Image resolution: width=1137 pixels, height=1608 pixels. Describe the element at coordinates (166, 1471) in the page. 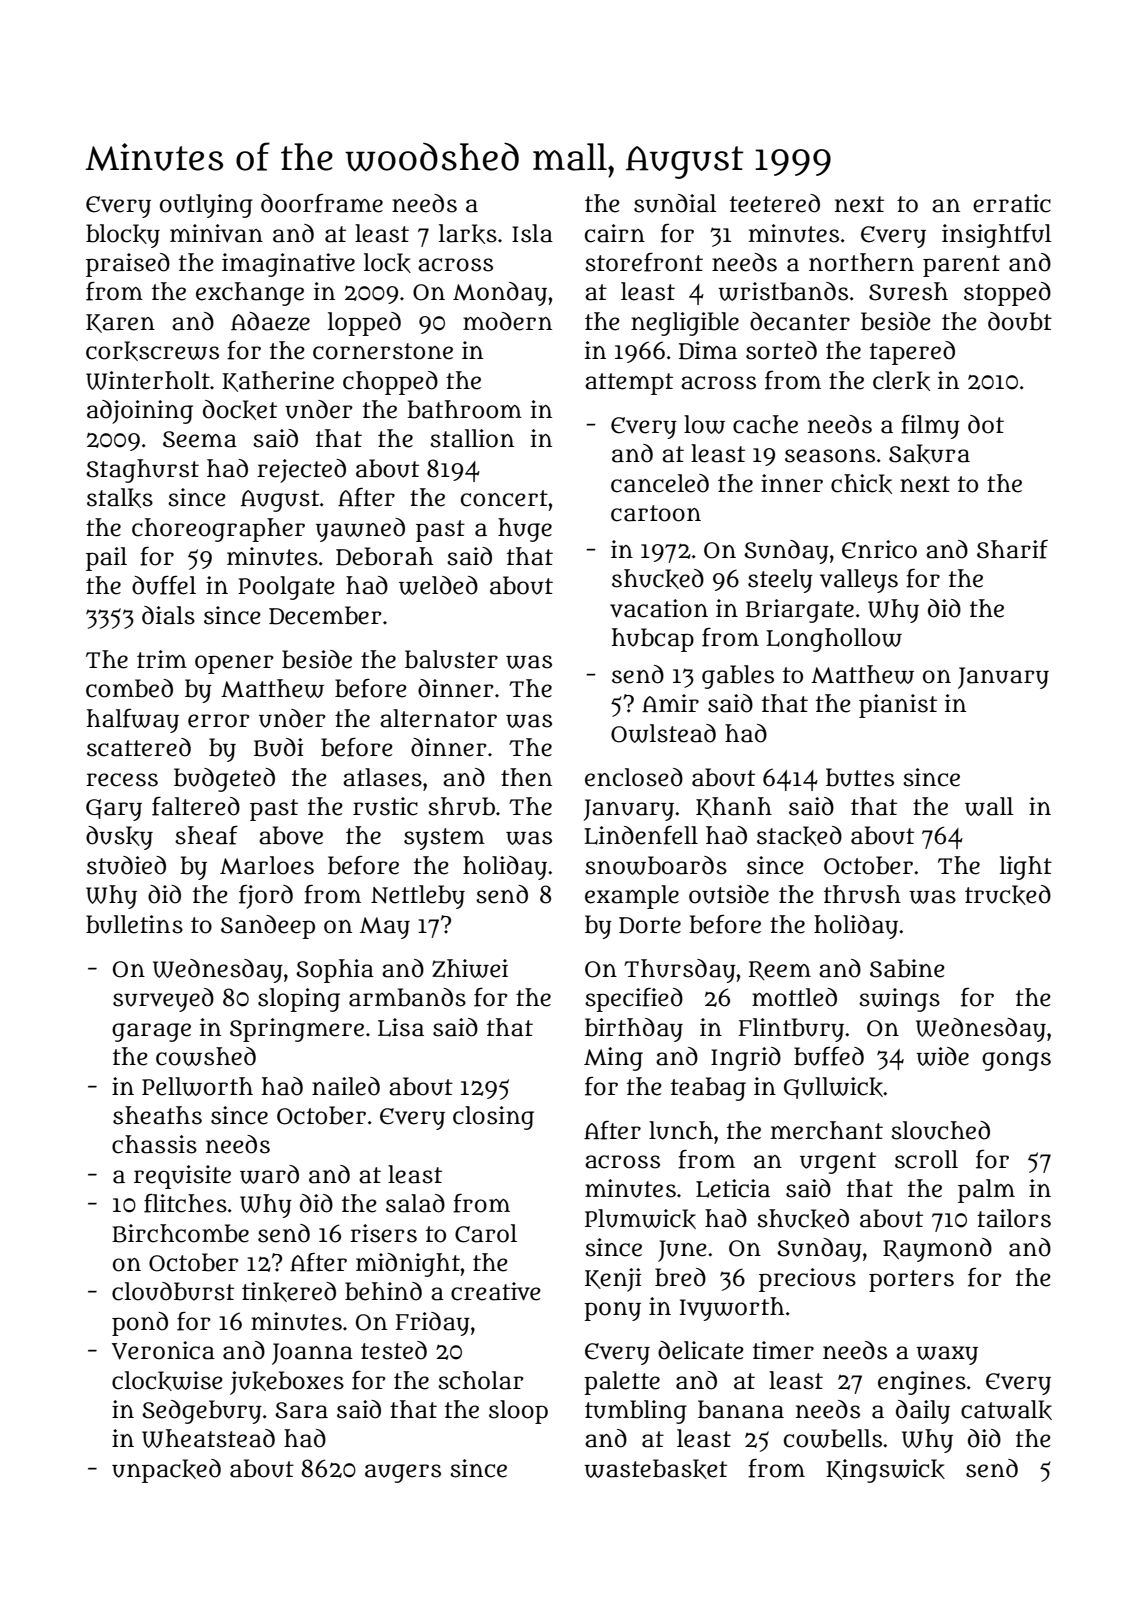

I see `unpacked` at that location.
